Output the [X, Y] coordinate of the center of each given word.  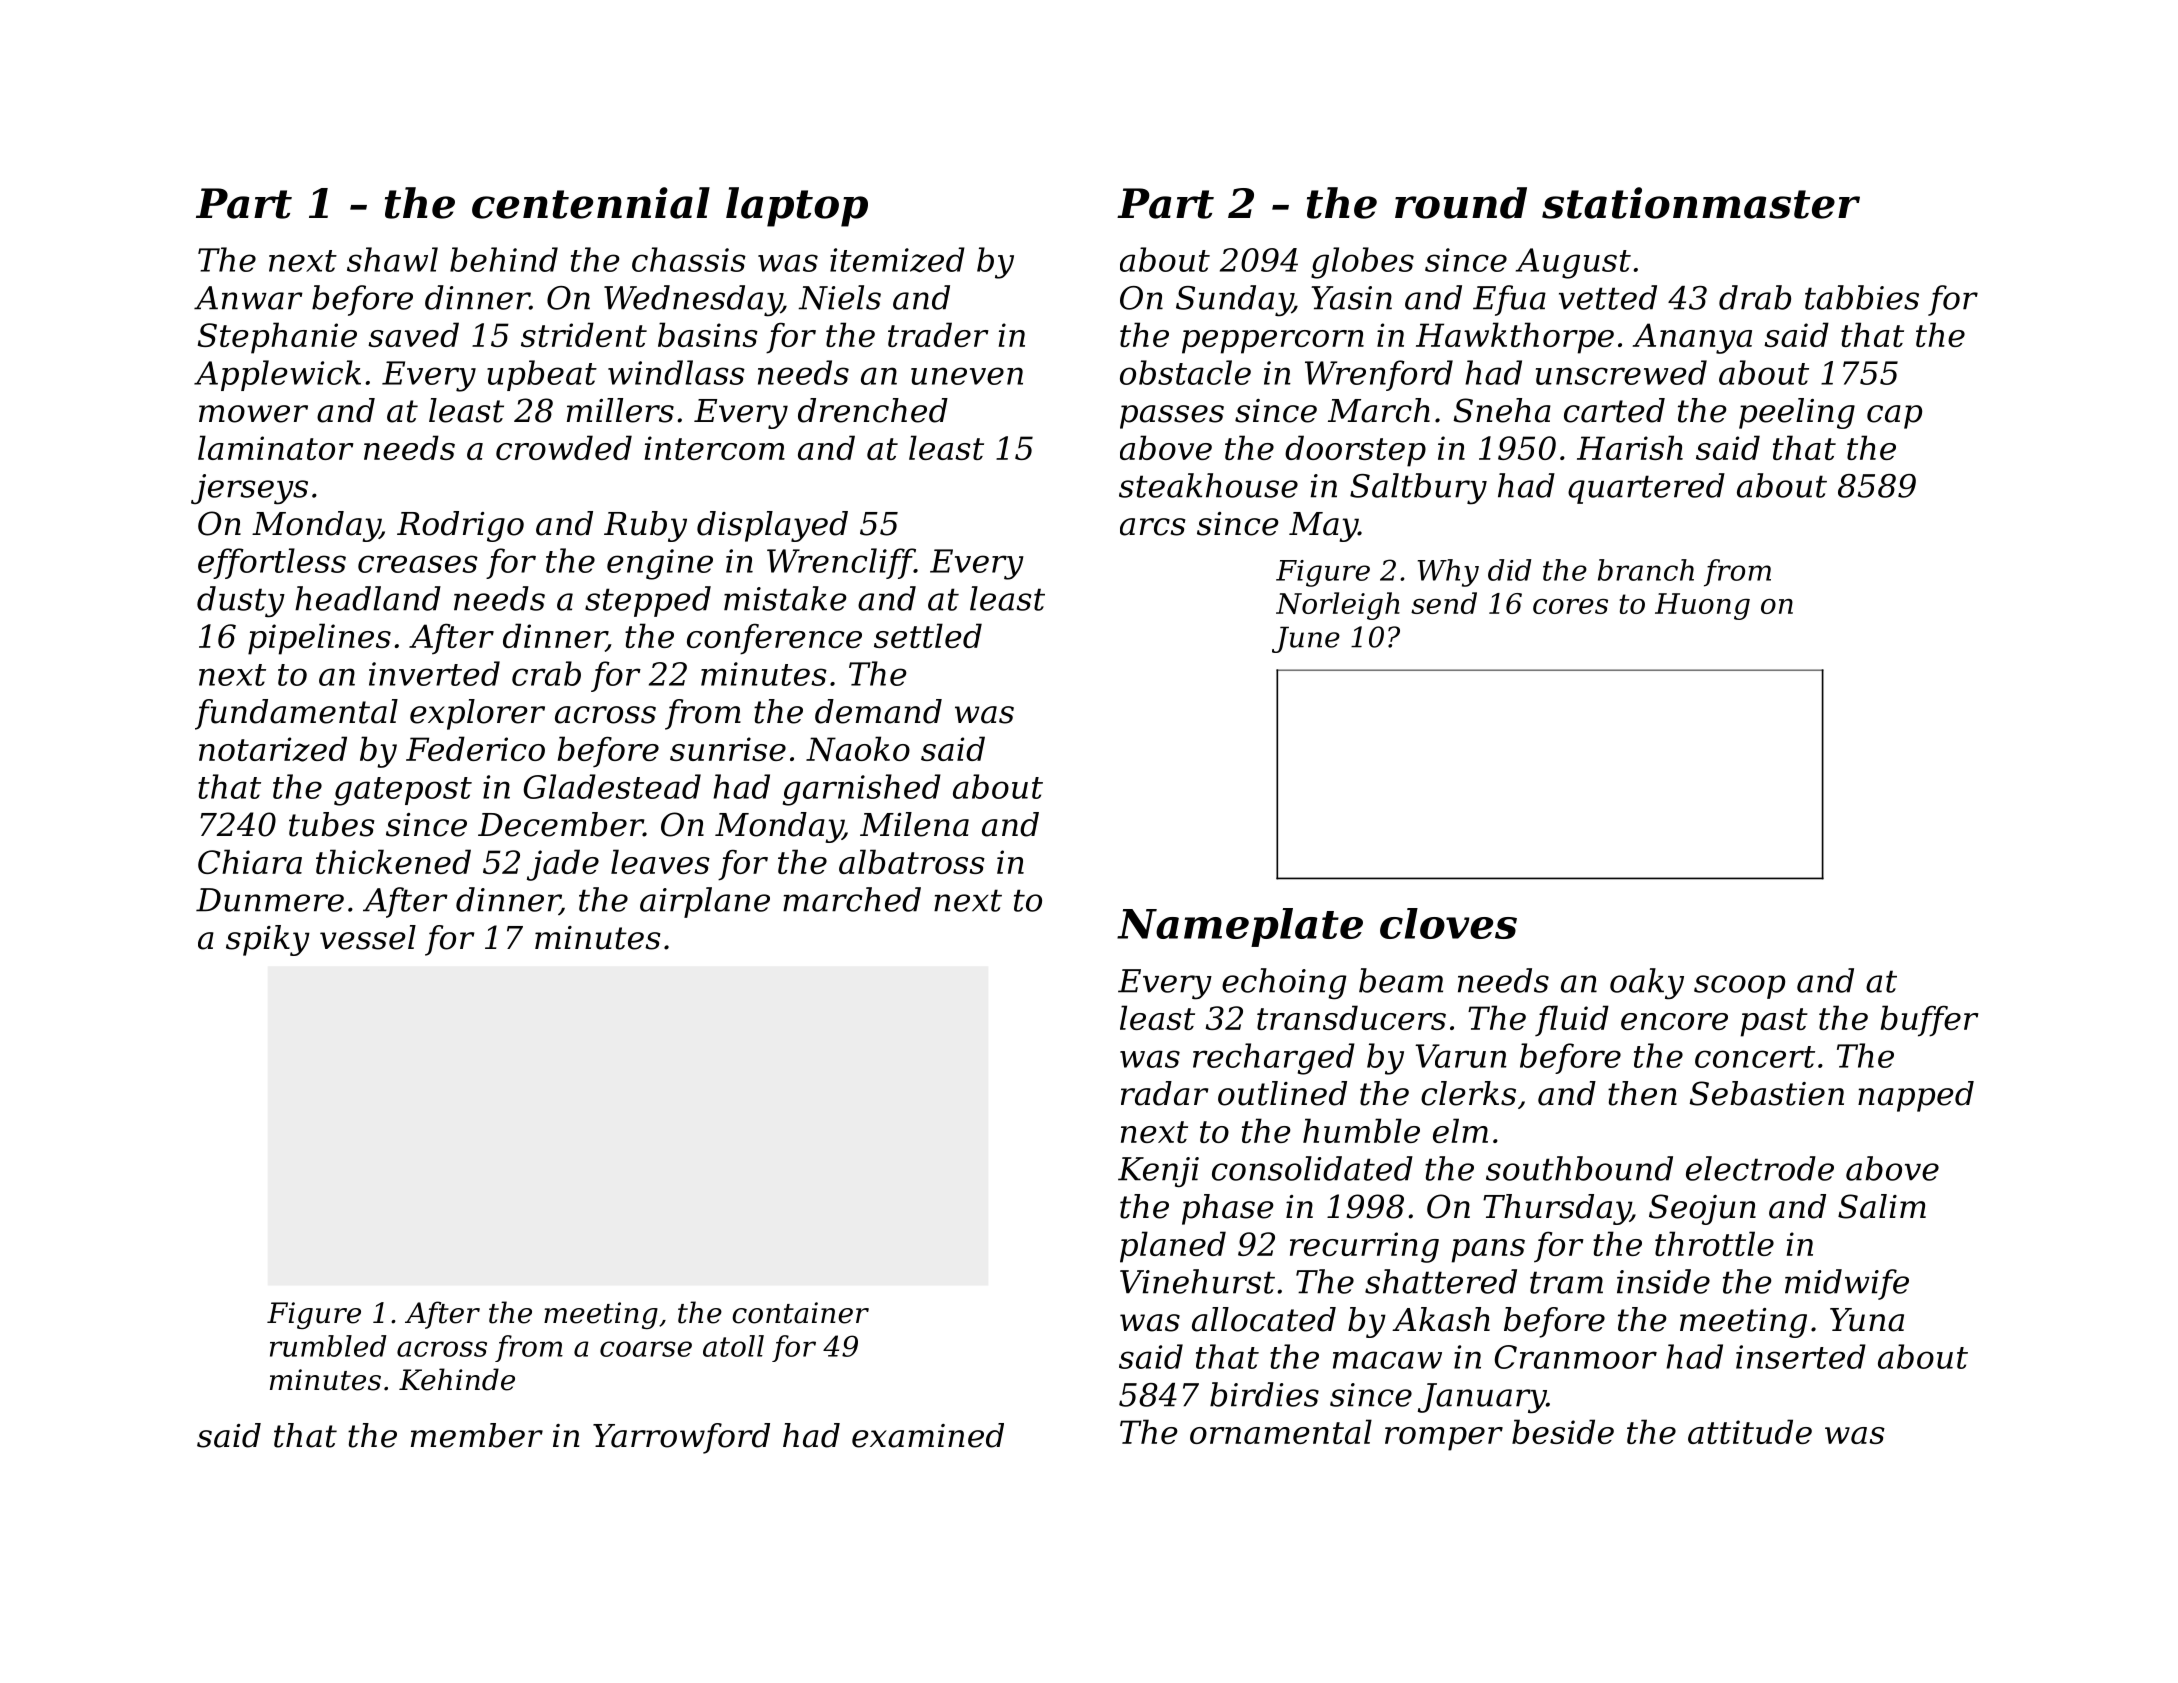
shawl [392, 259]
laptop [797, 207]
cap [1894, 417]
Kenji [1158, 1172]
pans [1488, 1251]
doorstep [1355, 451]
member [477, 1435]
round [1461, 203]
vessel [368, 937]
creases [418, 564]
